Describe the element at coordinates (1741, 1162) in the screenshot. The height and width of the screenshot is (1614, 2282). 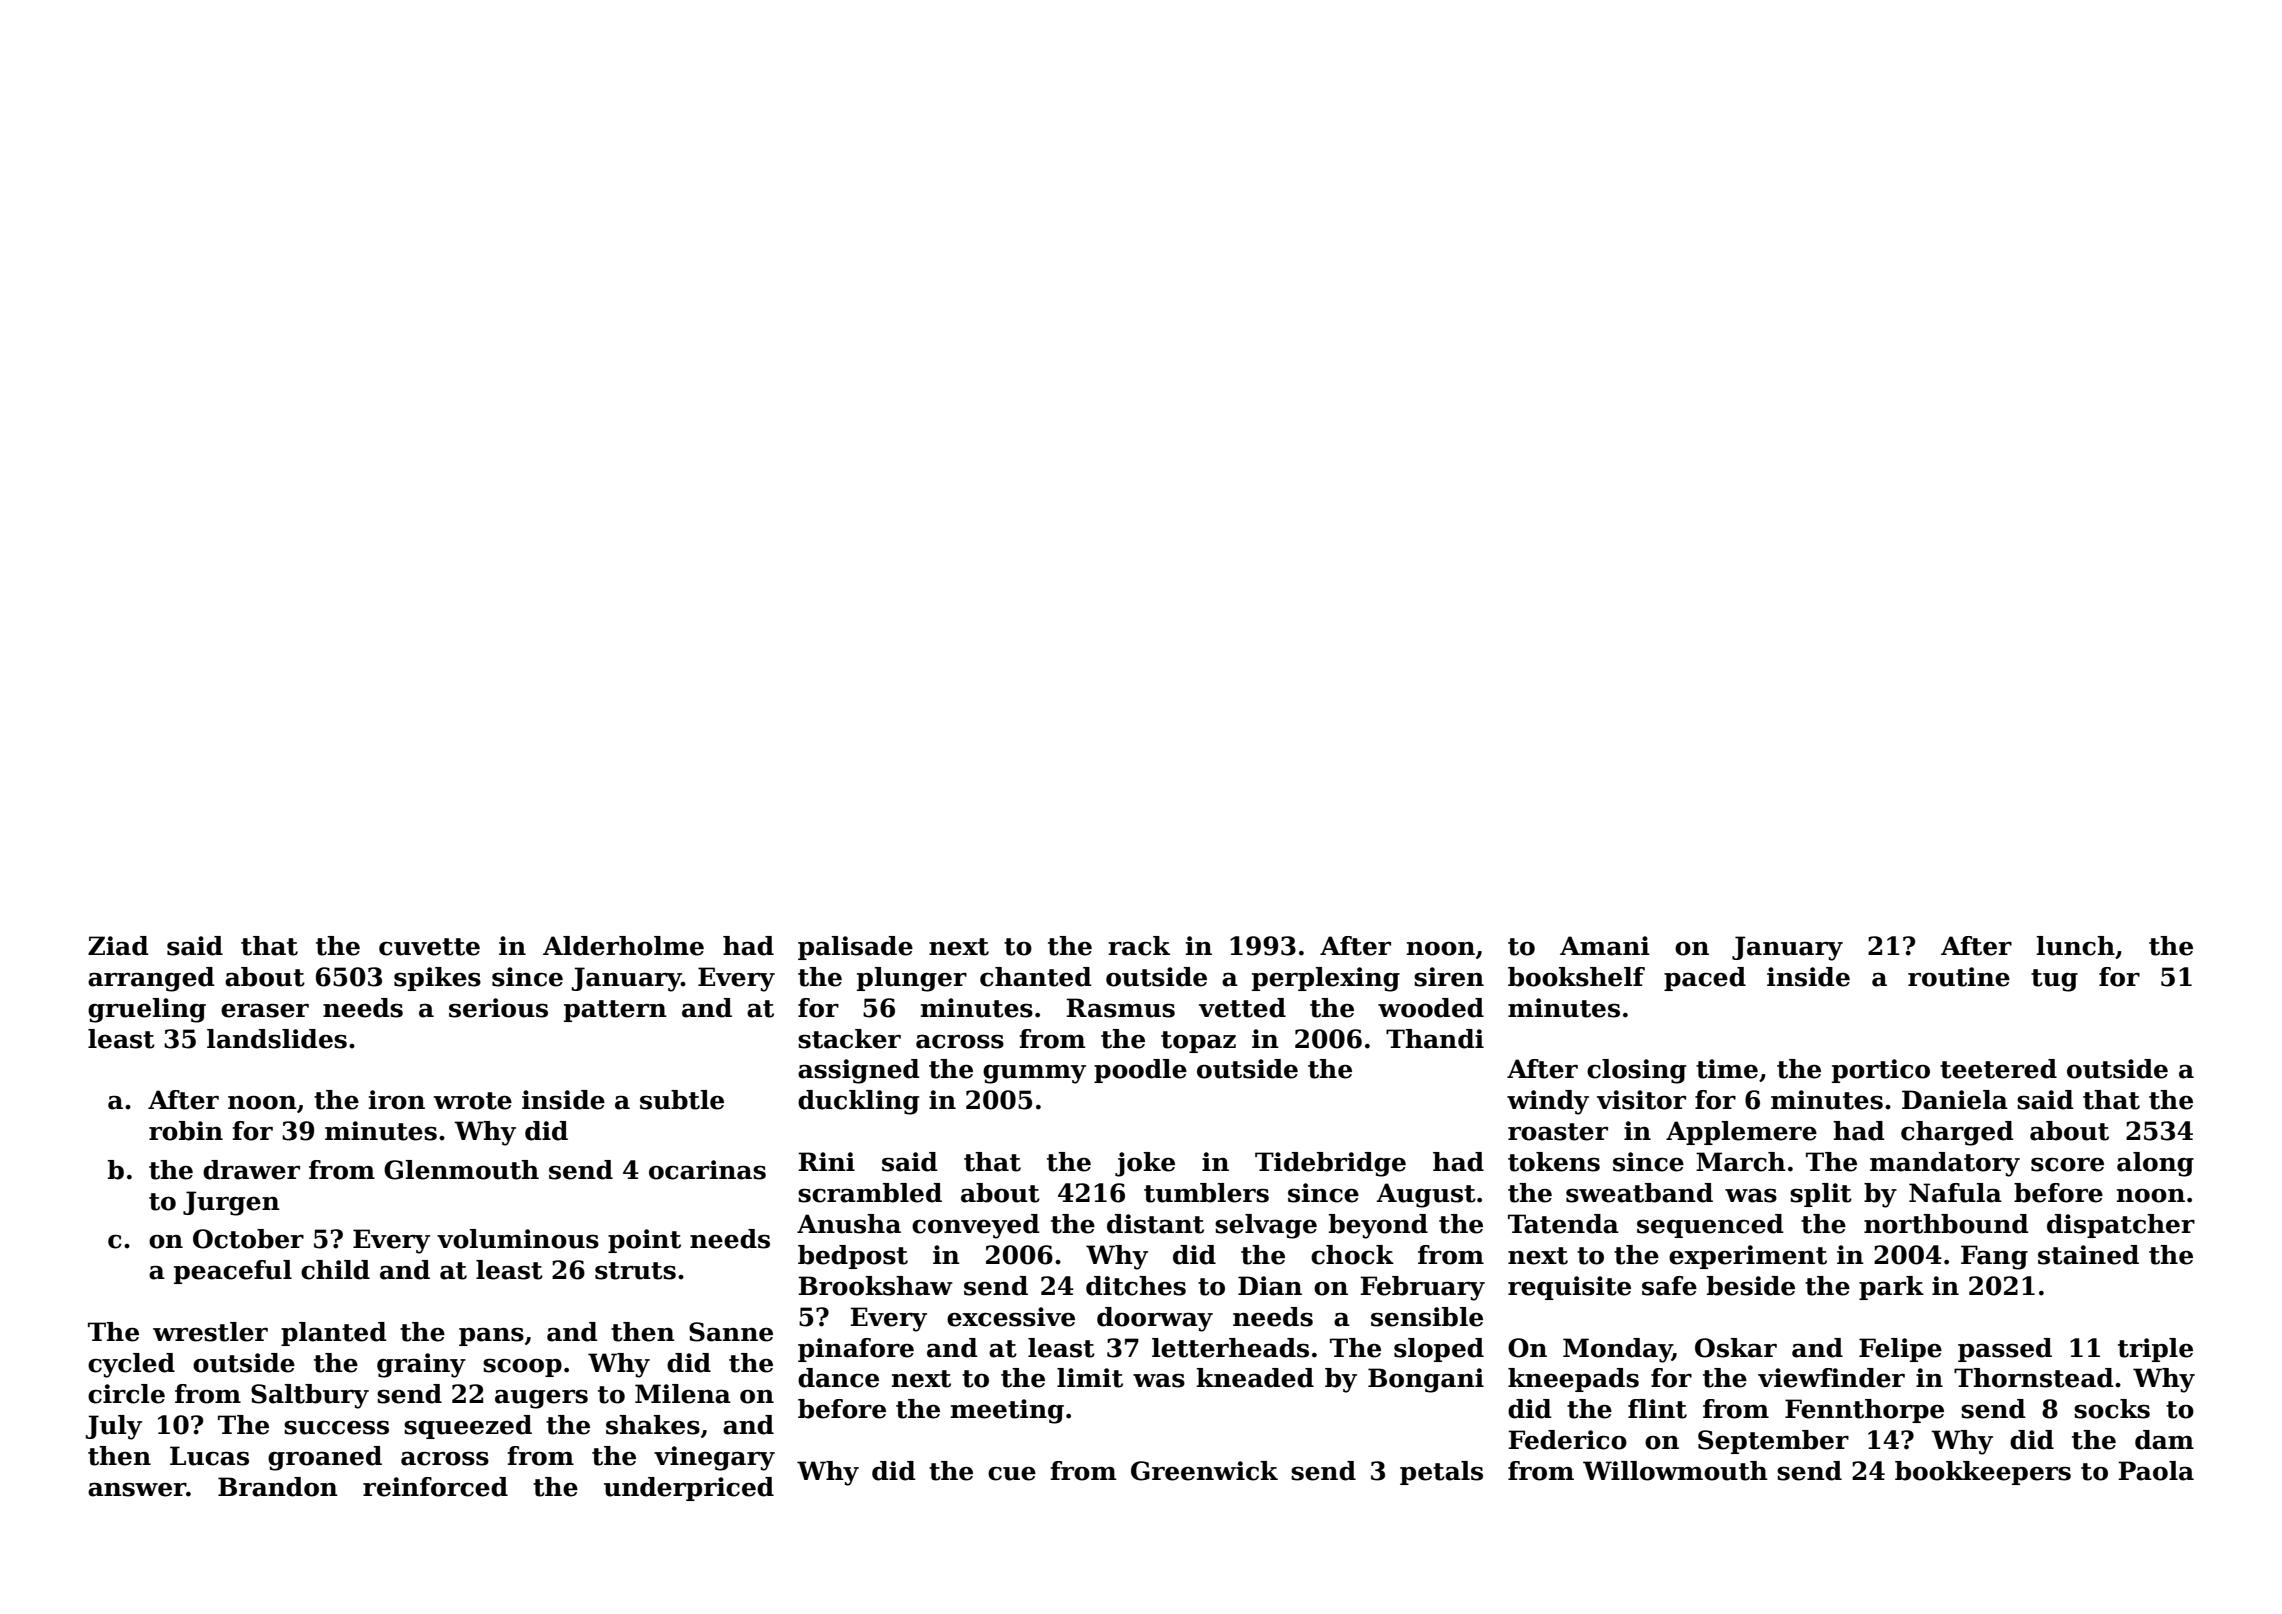
I see `March` at that location.
